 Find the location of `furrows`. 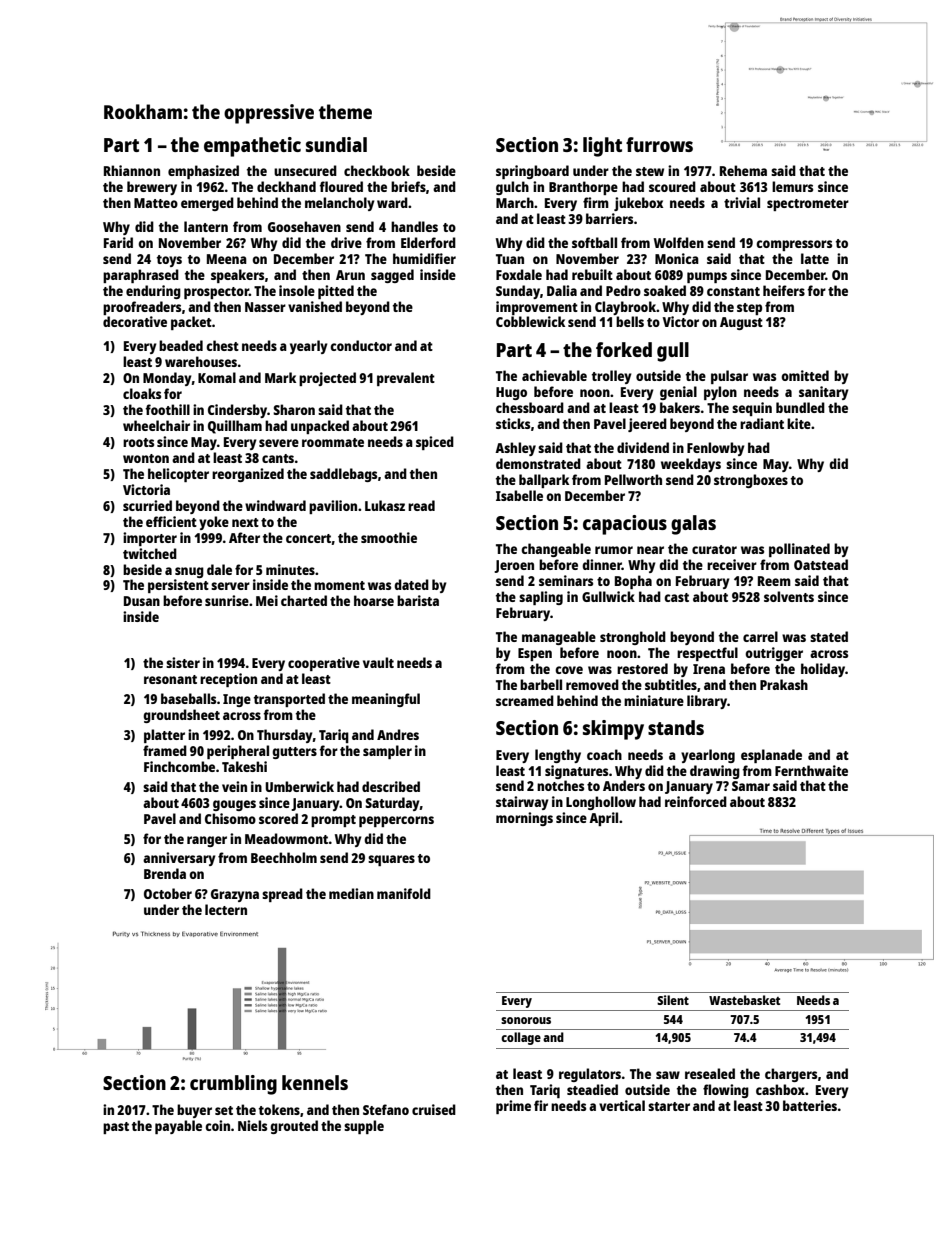

furrows is located at coordinates (659, 144).
